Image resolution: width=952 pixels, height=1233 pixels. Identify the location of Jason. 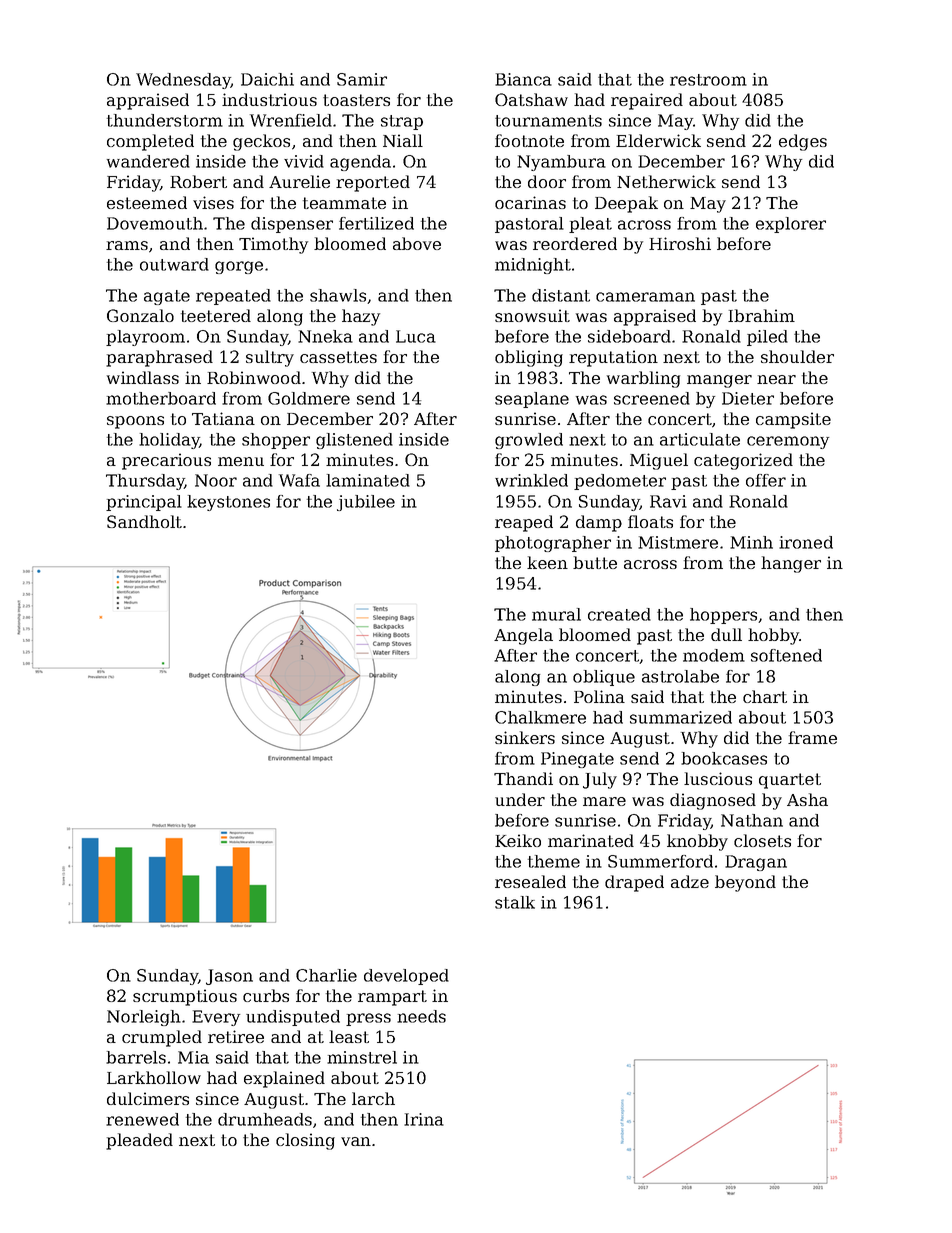
(229, 977).
